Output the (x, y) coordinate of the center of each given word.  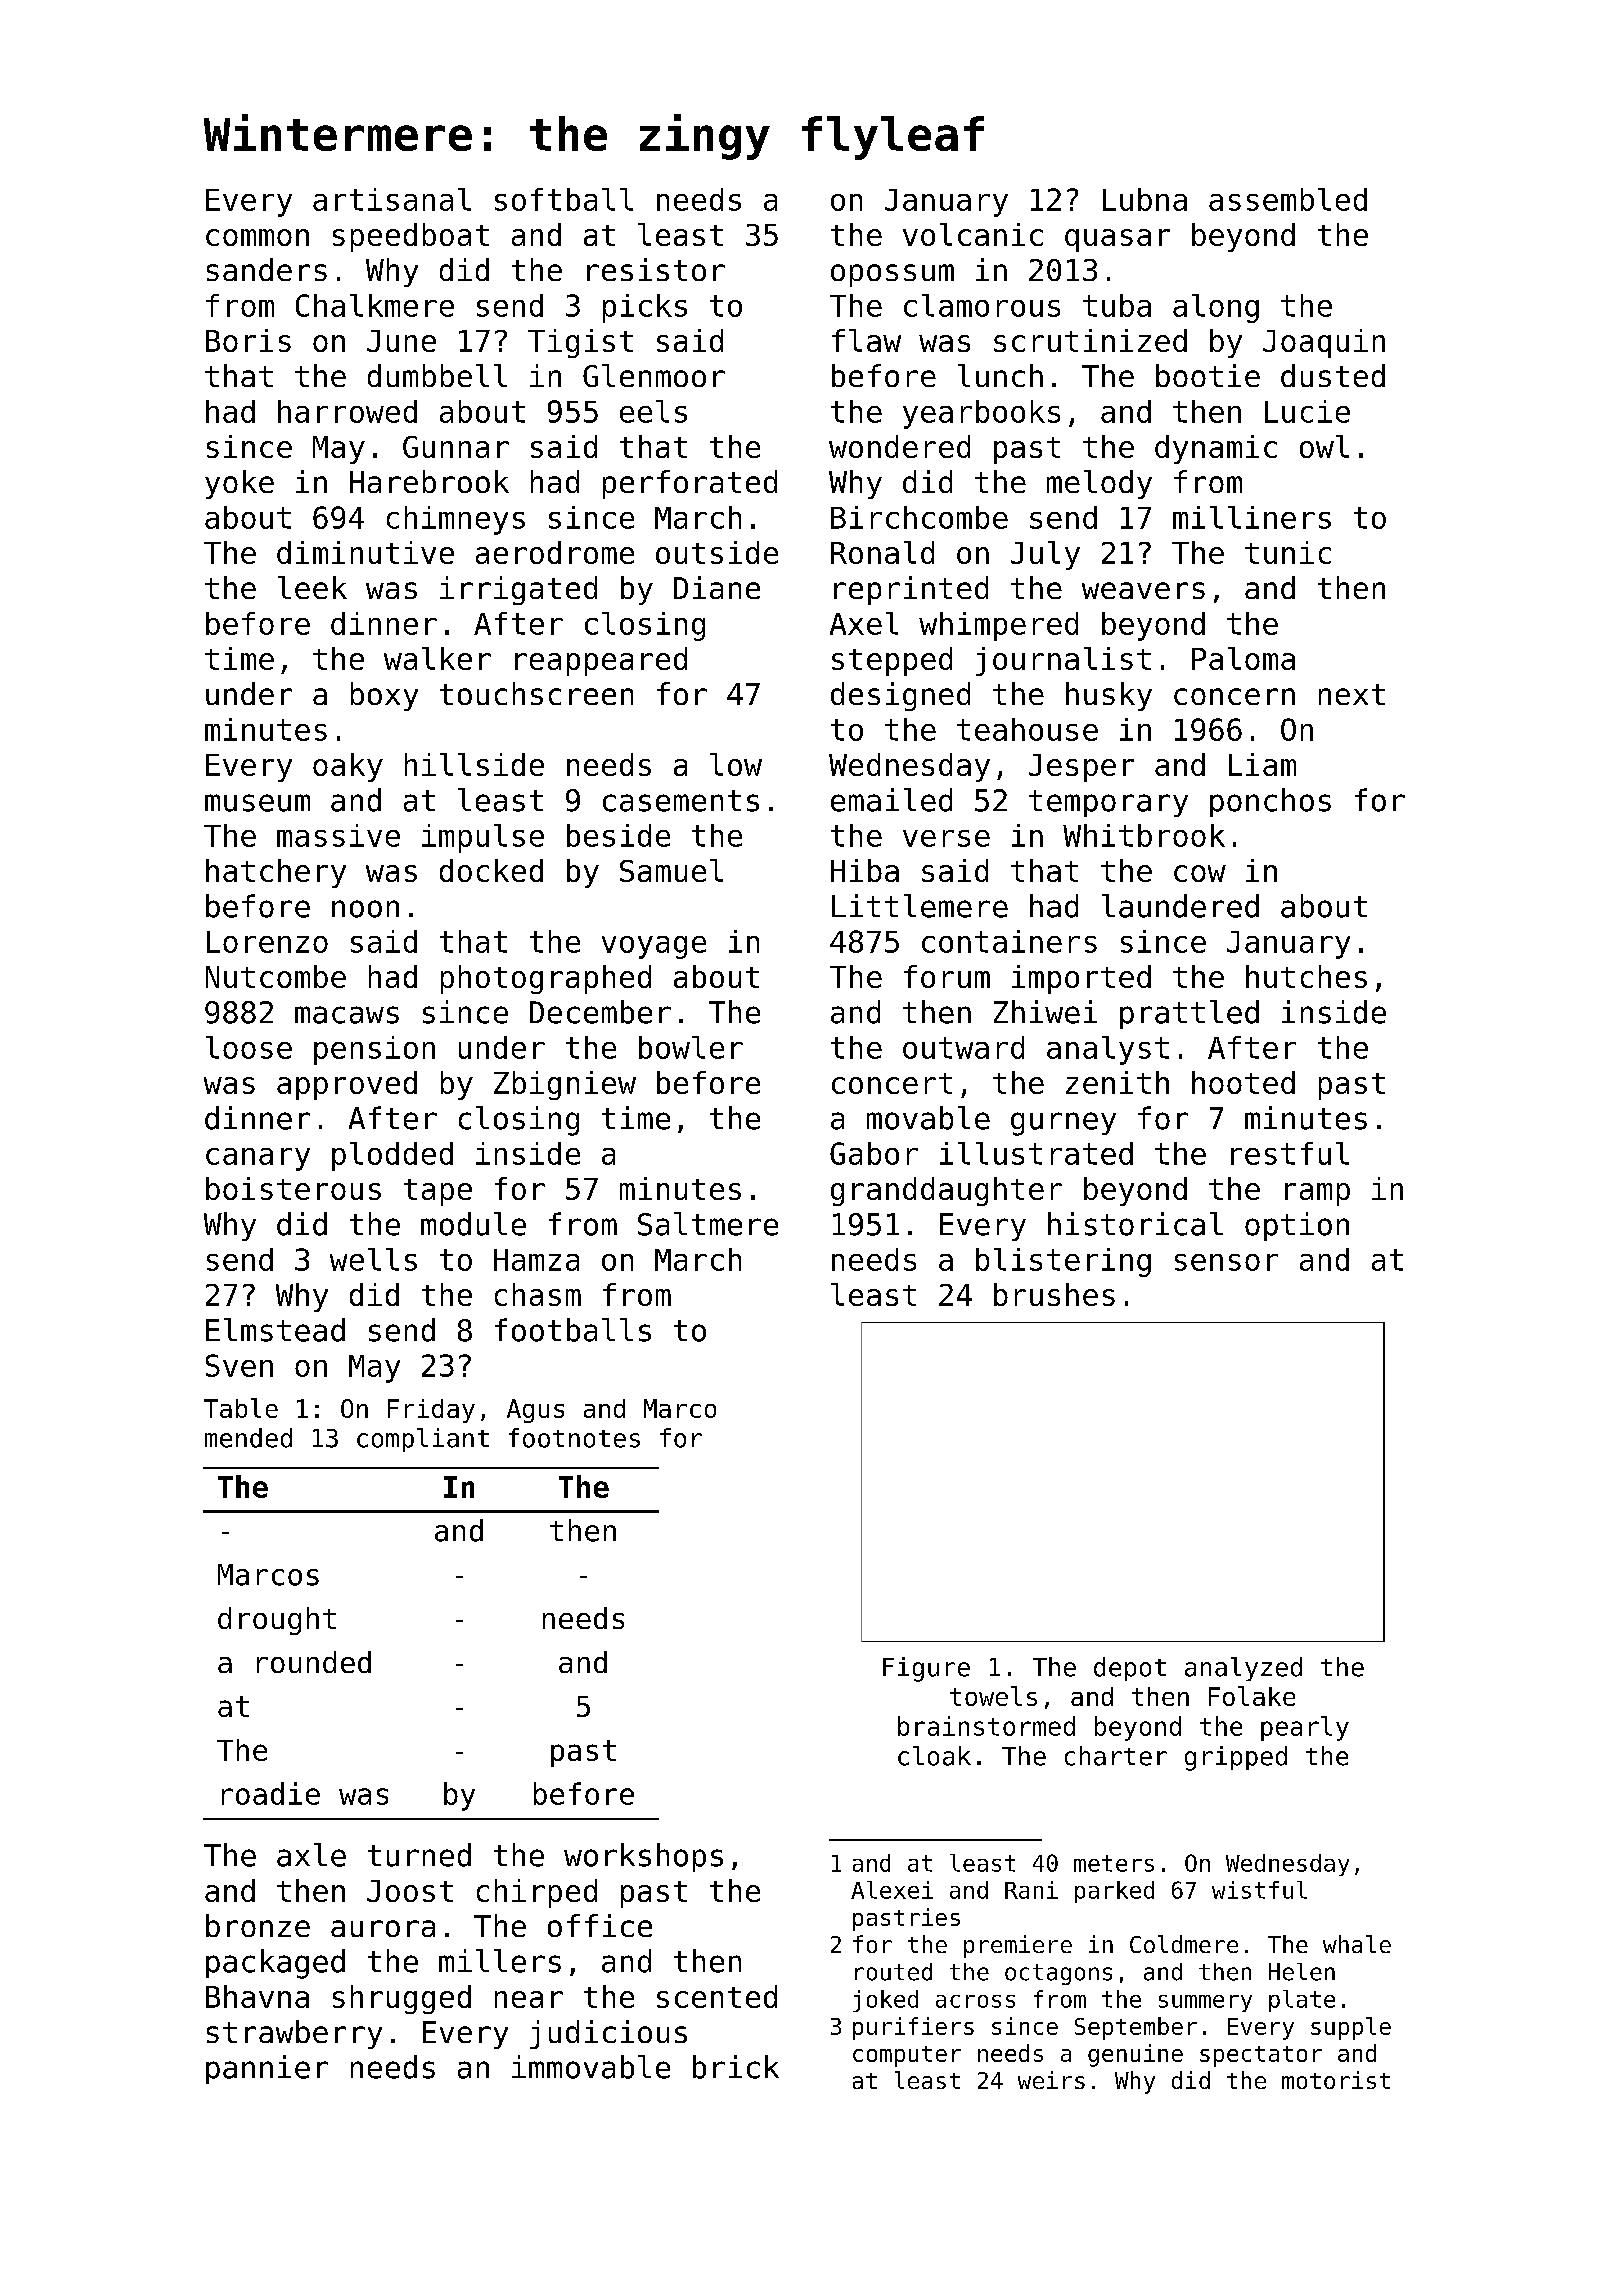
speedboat (411, 237)
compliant (423, 1440)
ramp (1317, 1194)
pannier (267, 2069)
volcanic (973, 234)
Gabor (874, 1153)
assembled (1288, 199)
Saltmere (708, 1224)
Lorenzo (267, 942)
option (1297, 1226)
